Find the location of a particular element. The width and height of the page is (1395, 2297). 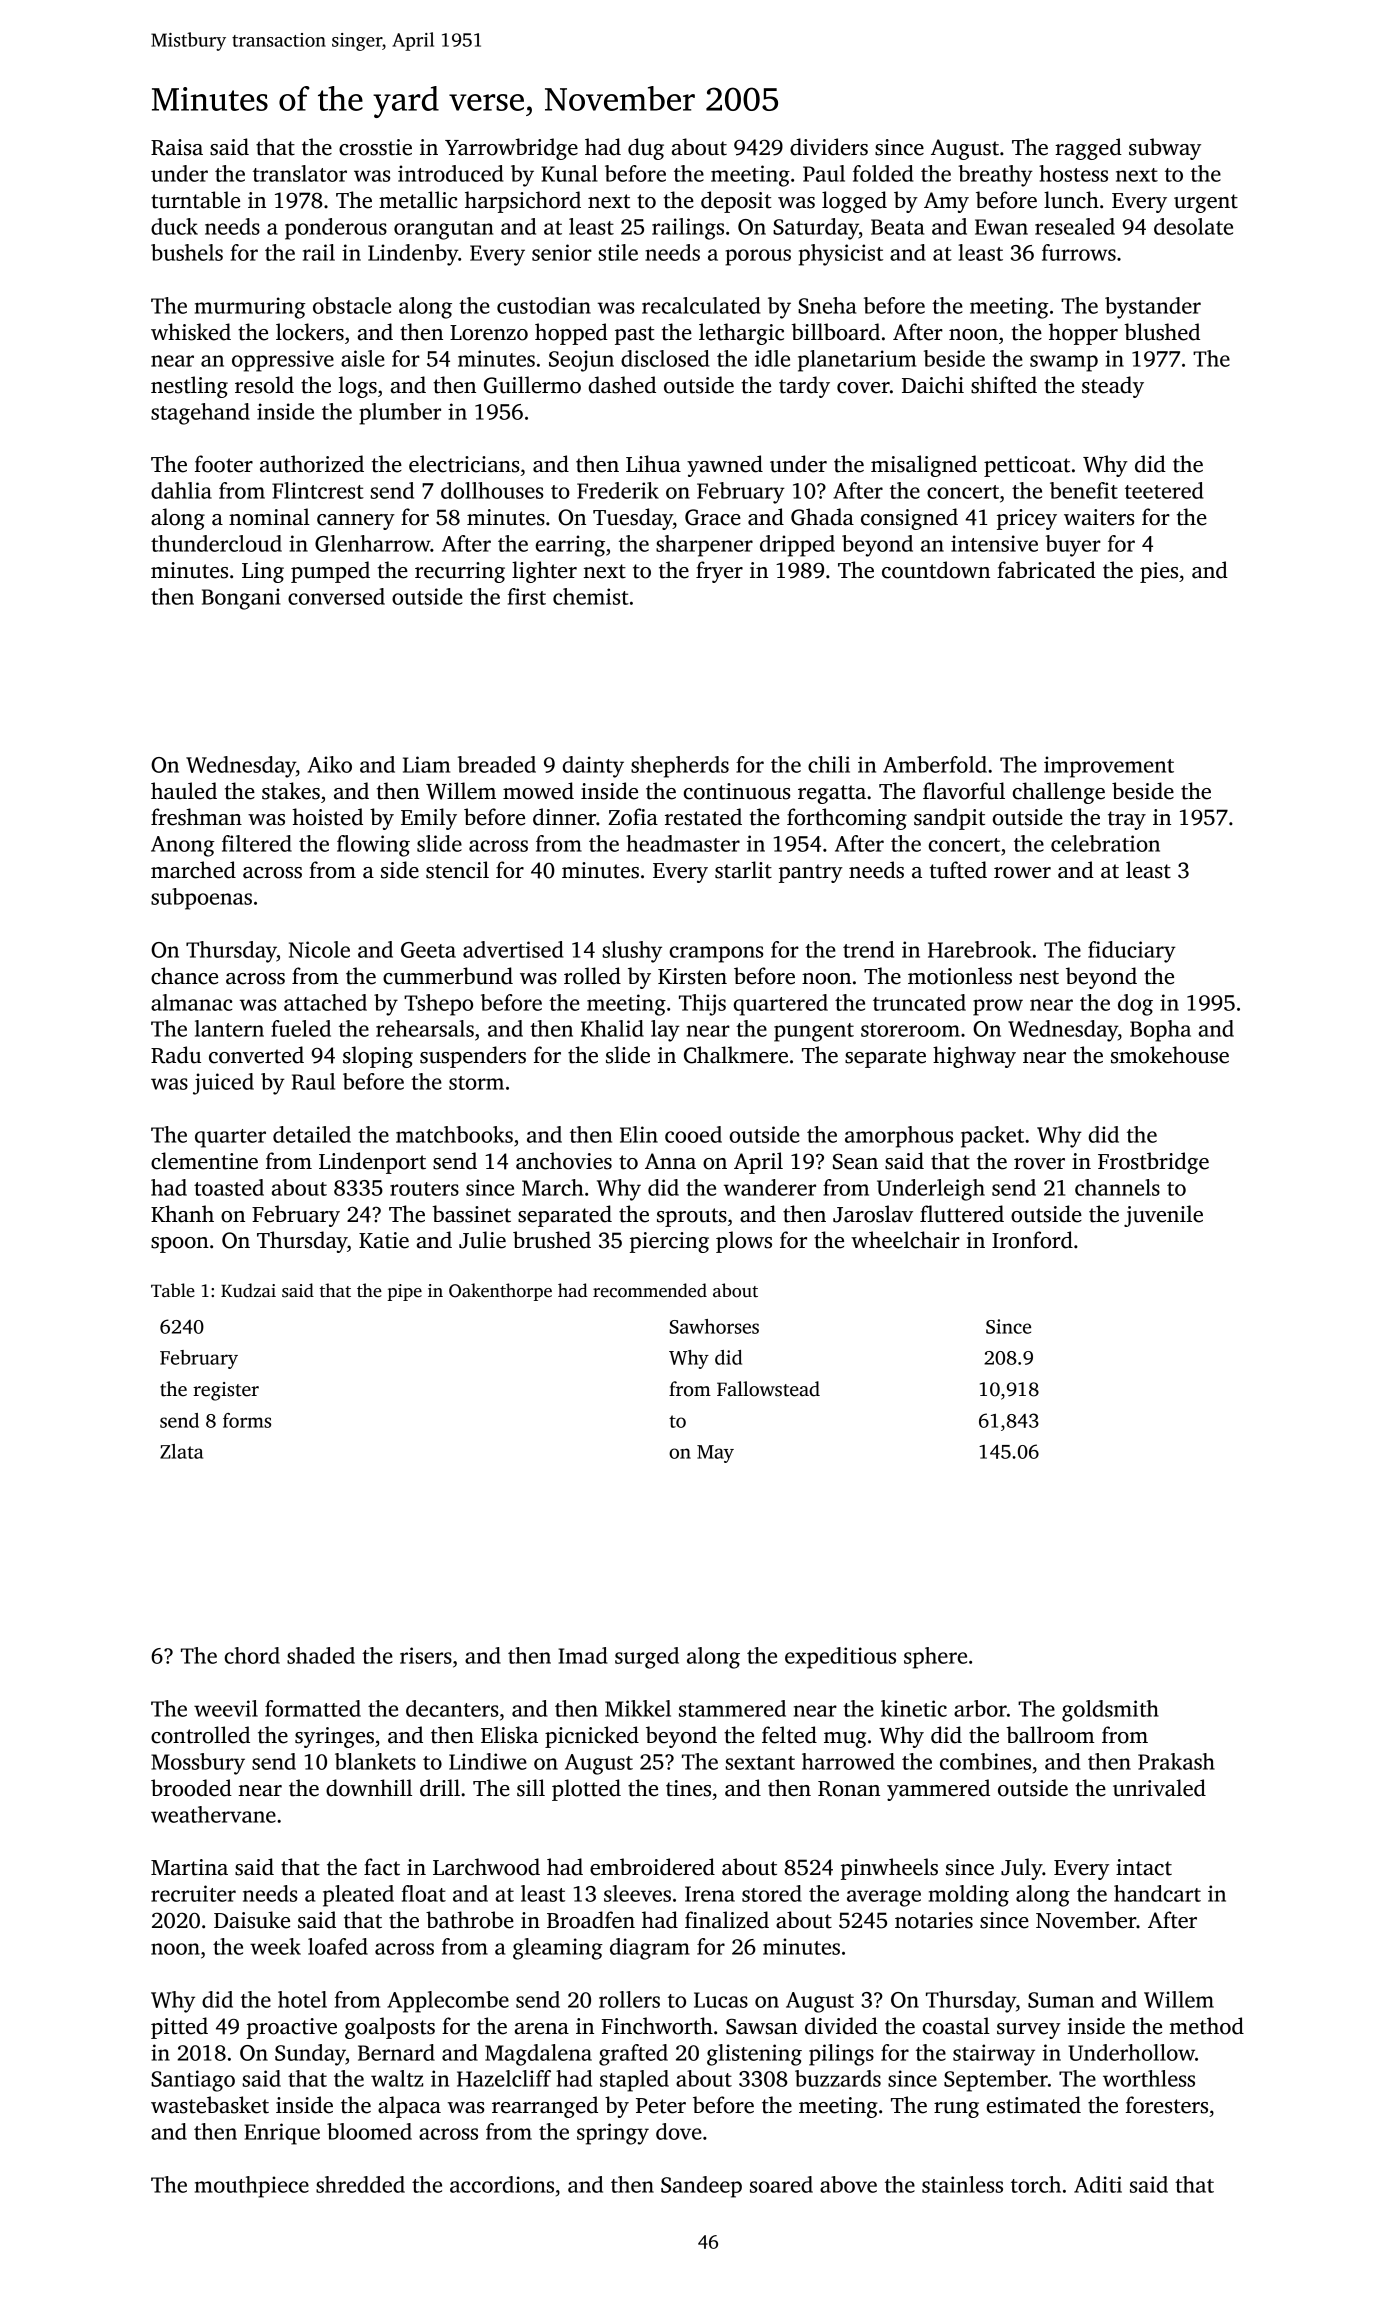

Bernard is located at coordinates (396, 2052).
